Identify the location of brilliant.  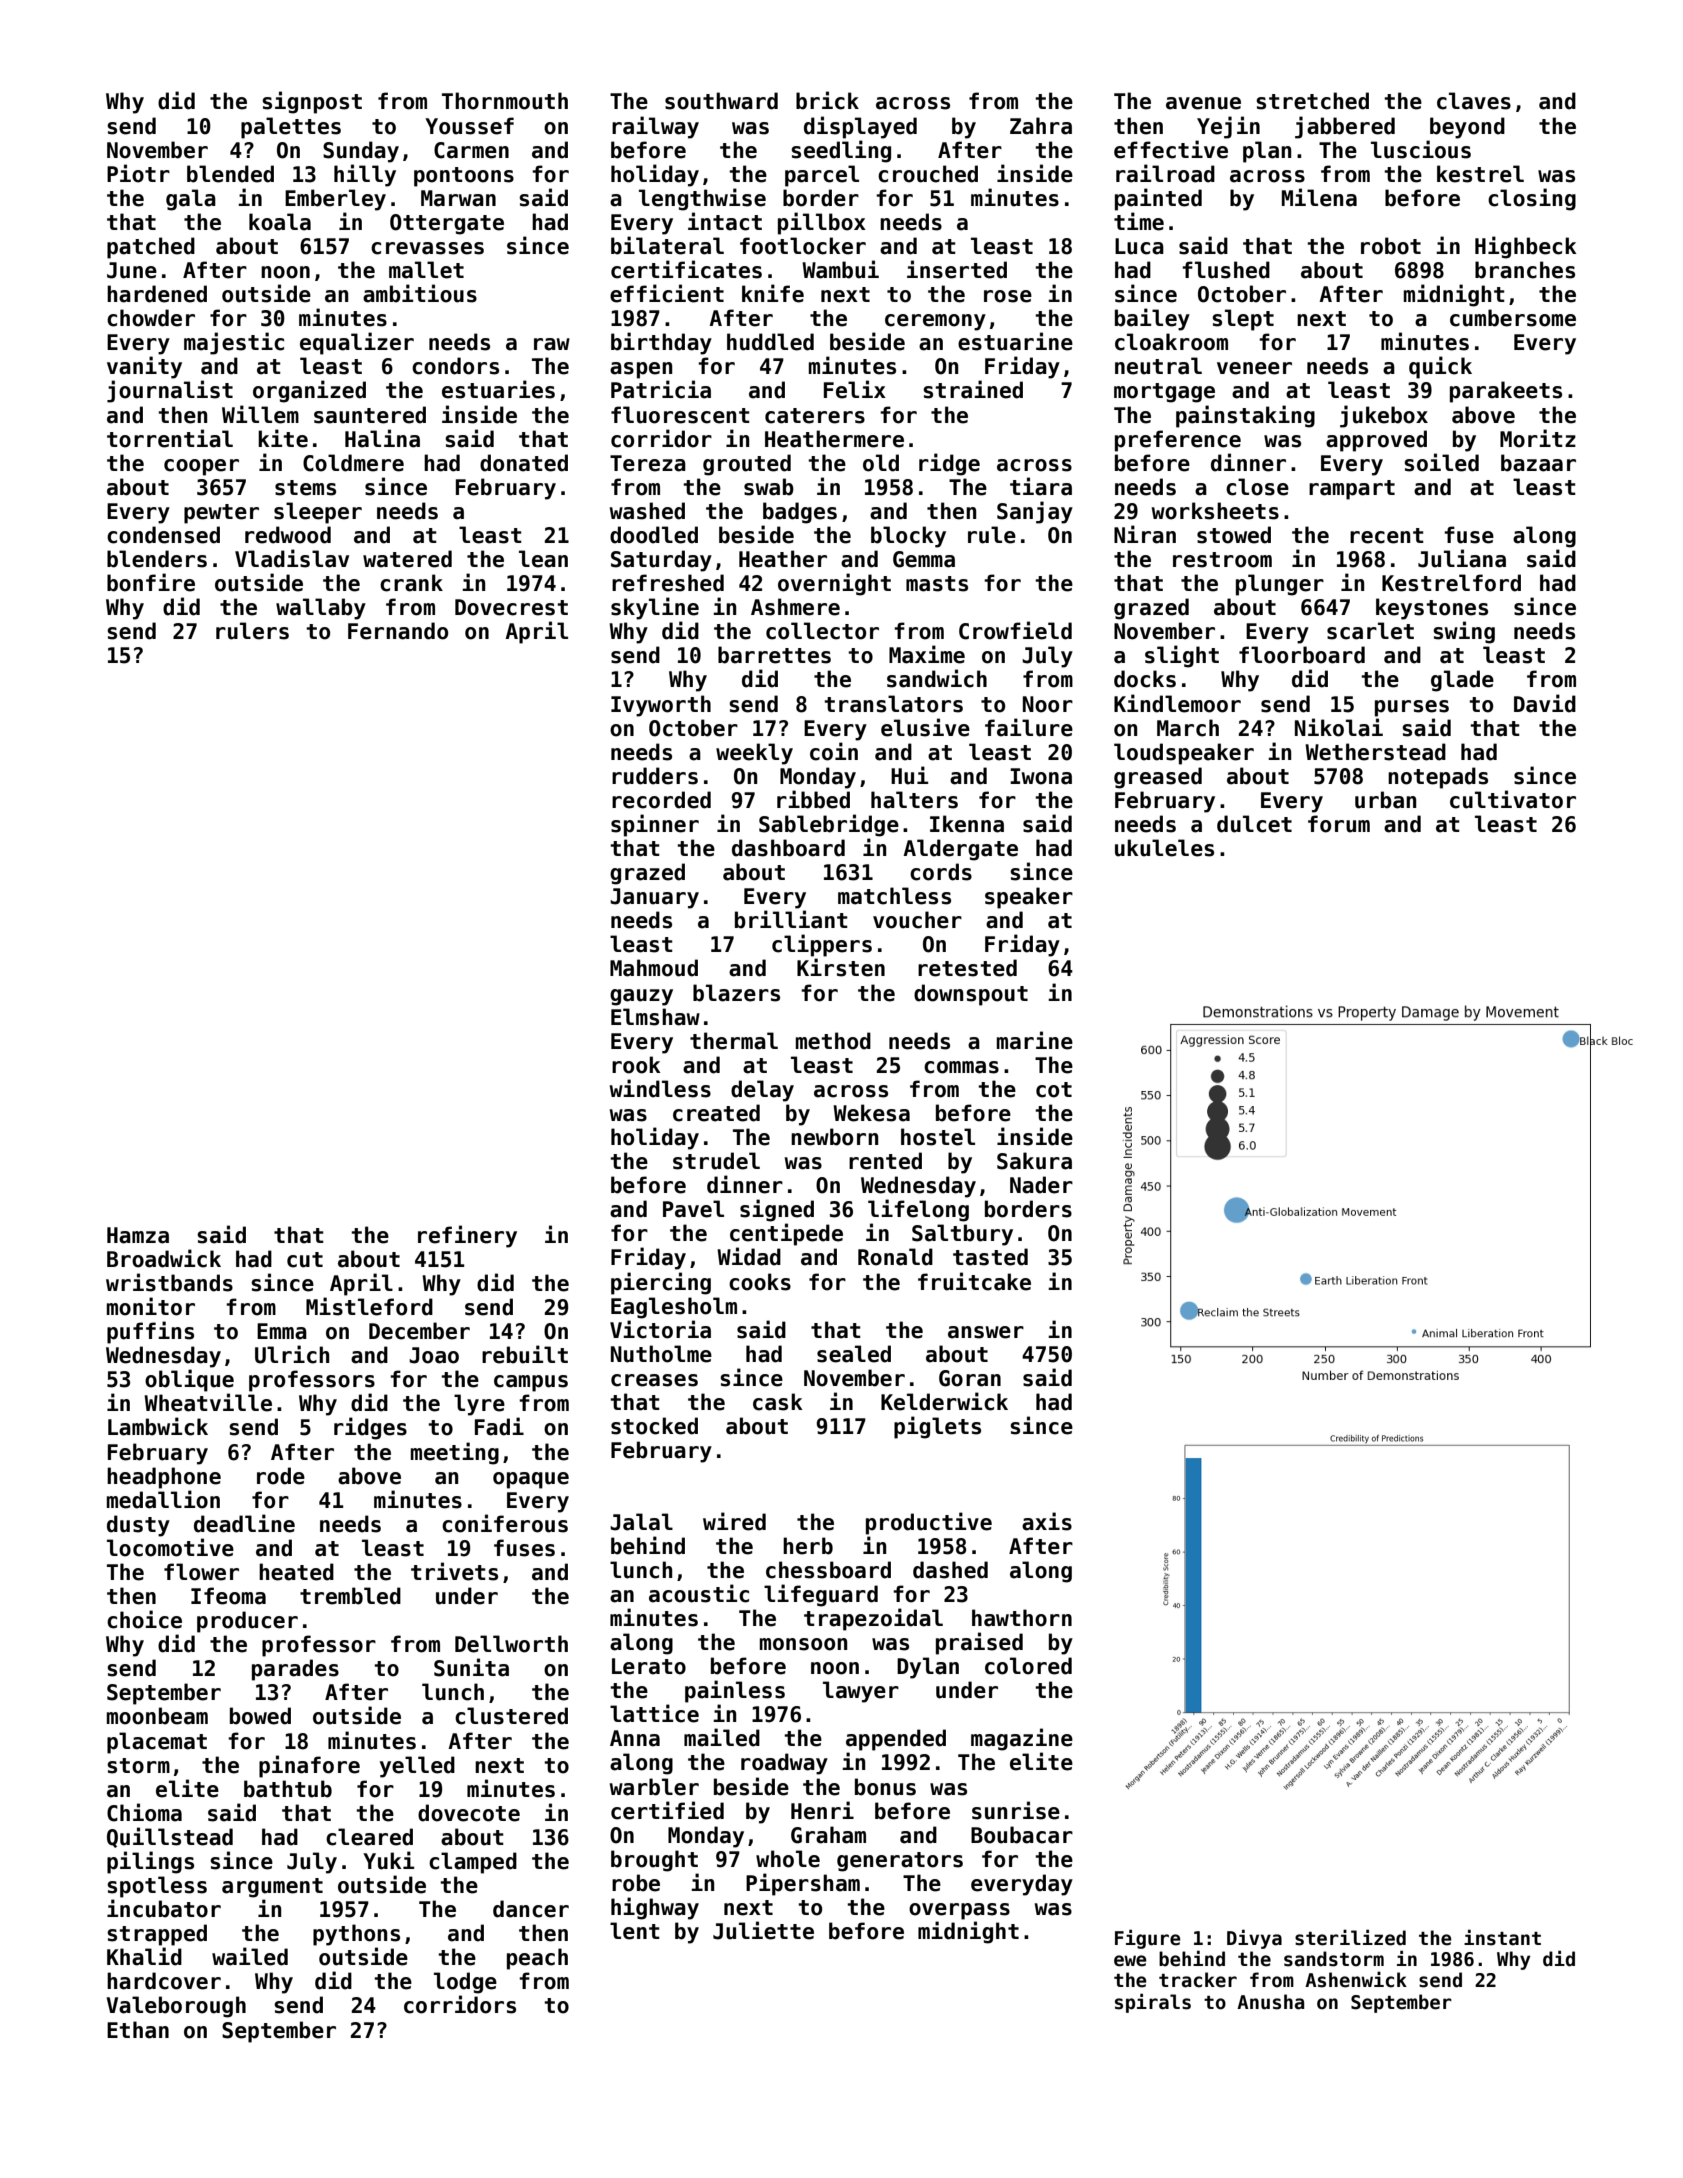
(791, 919).
